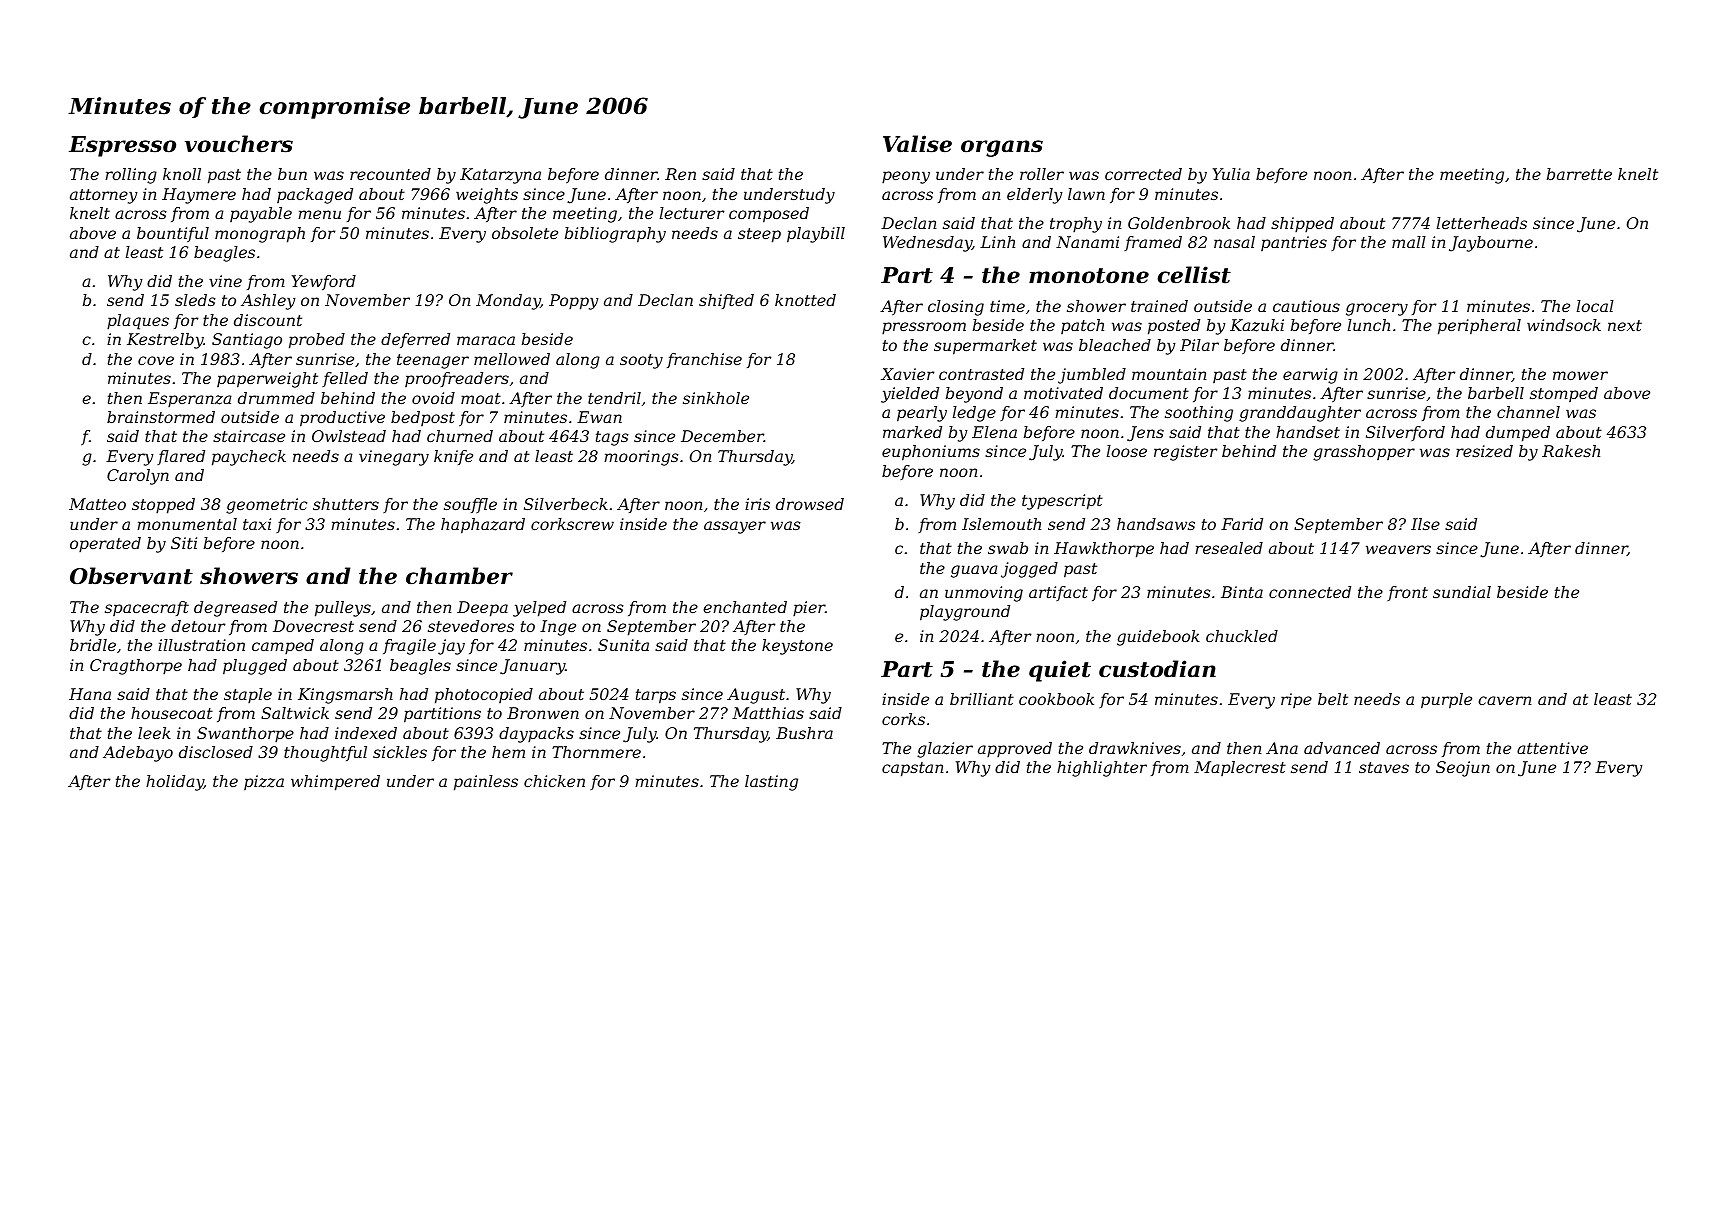  What do you see at coordinates (324, 282) in the page?
I see `Yewford` at bounding box center [324, 282].
